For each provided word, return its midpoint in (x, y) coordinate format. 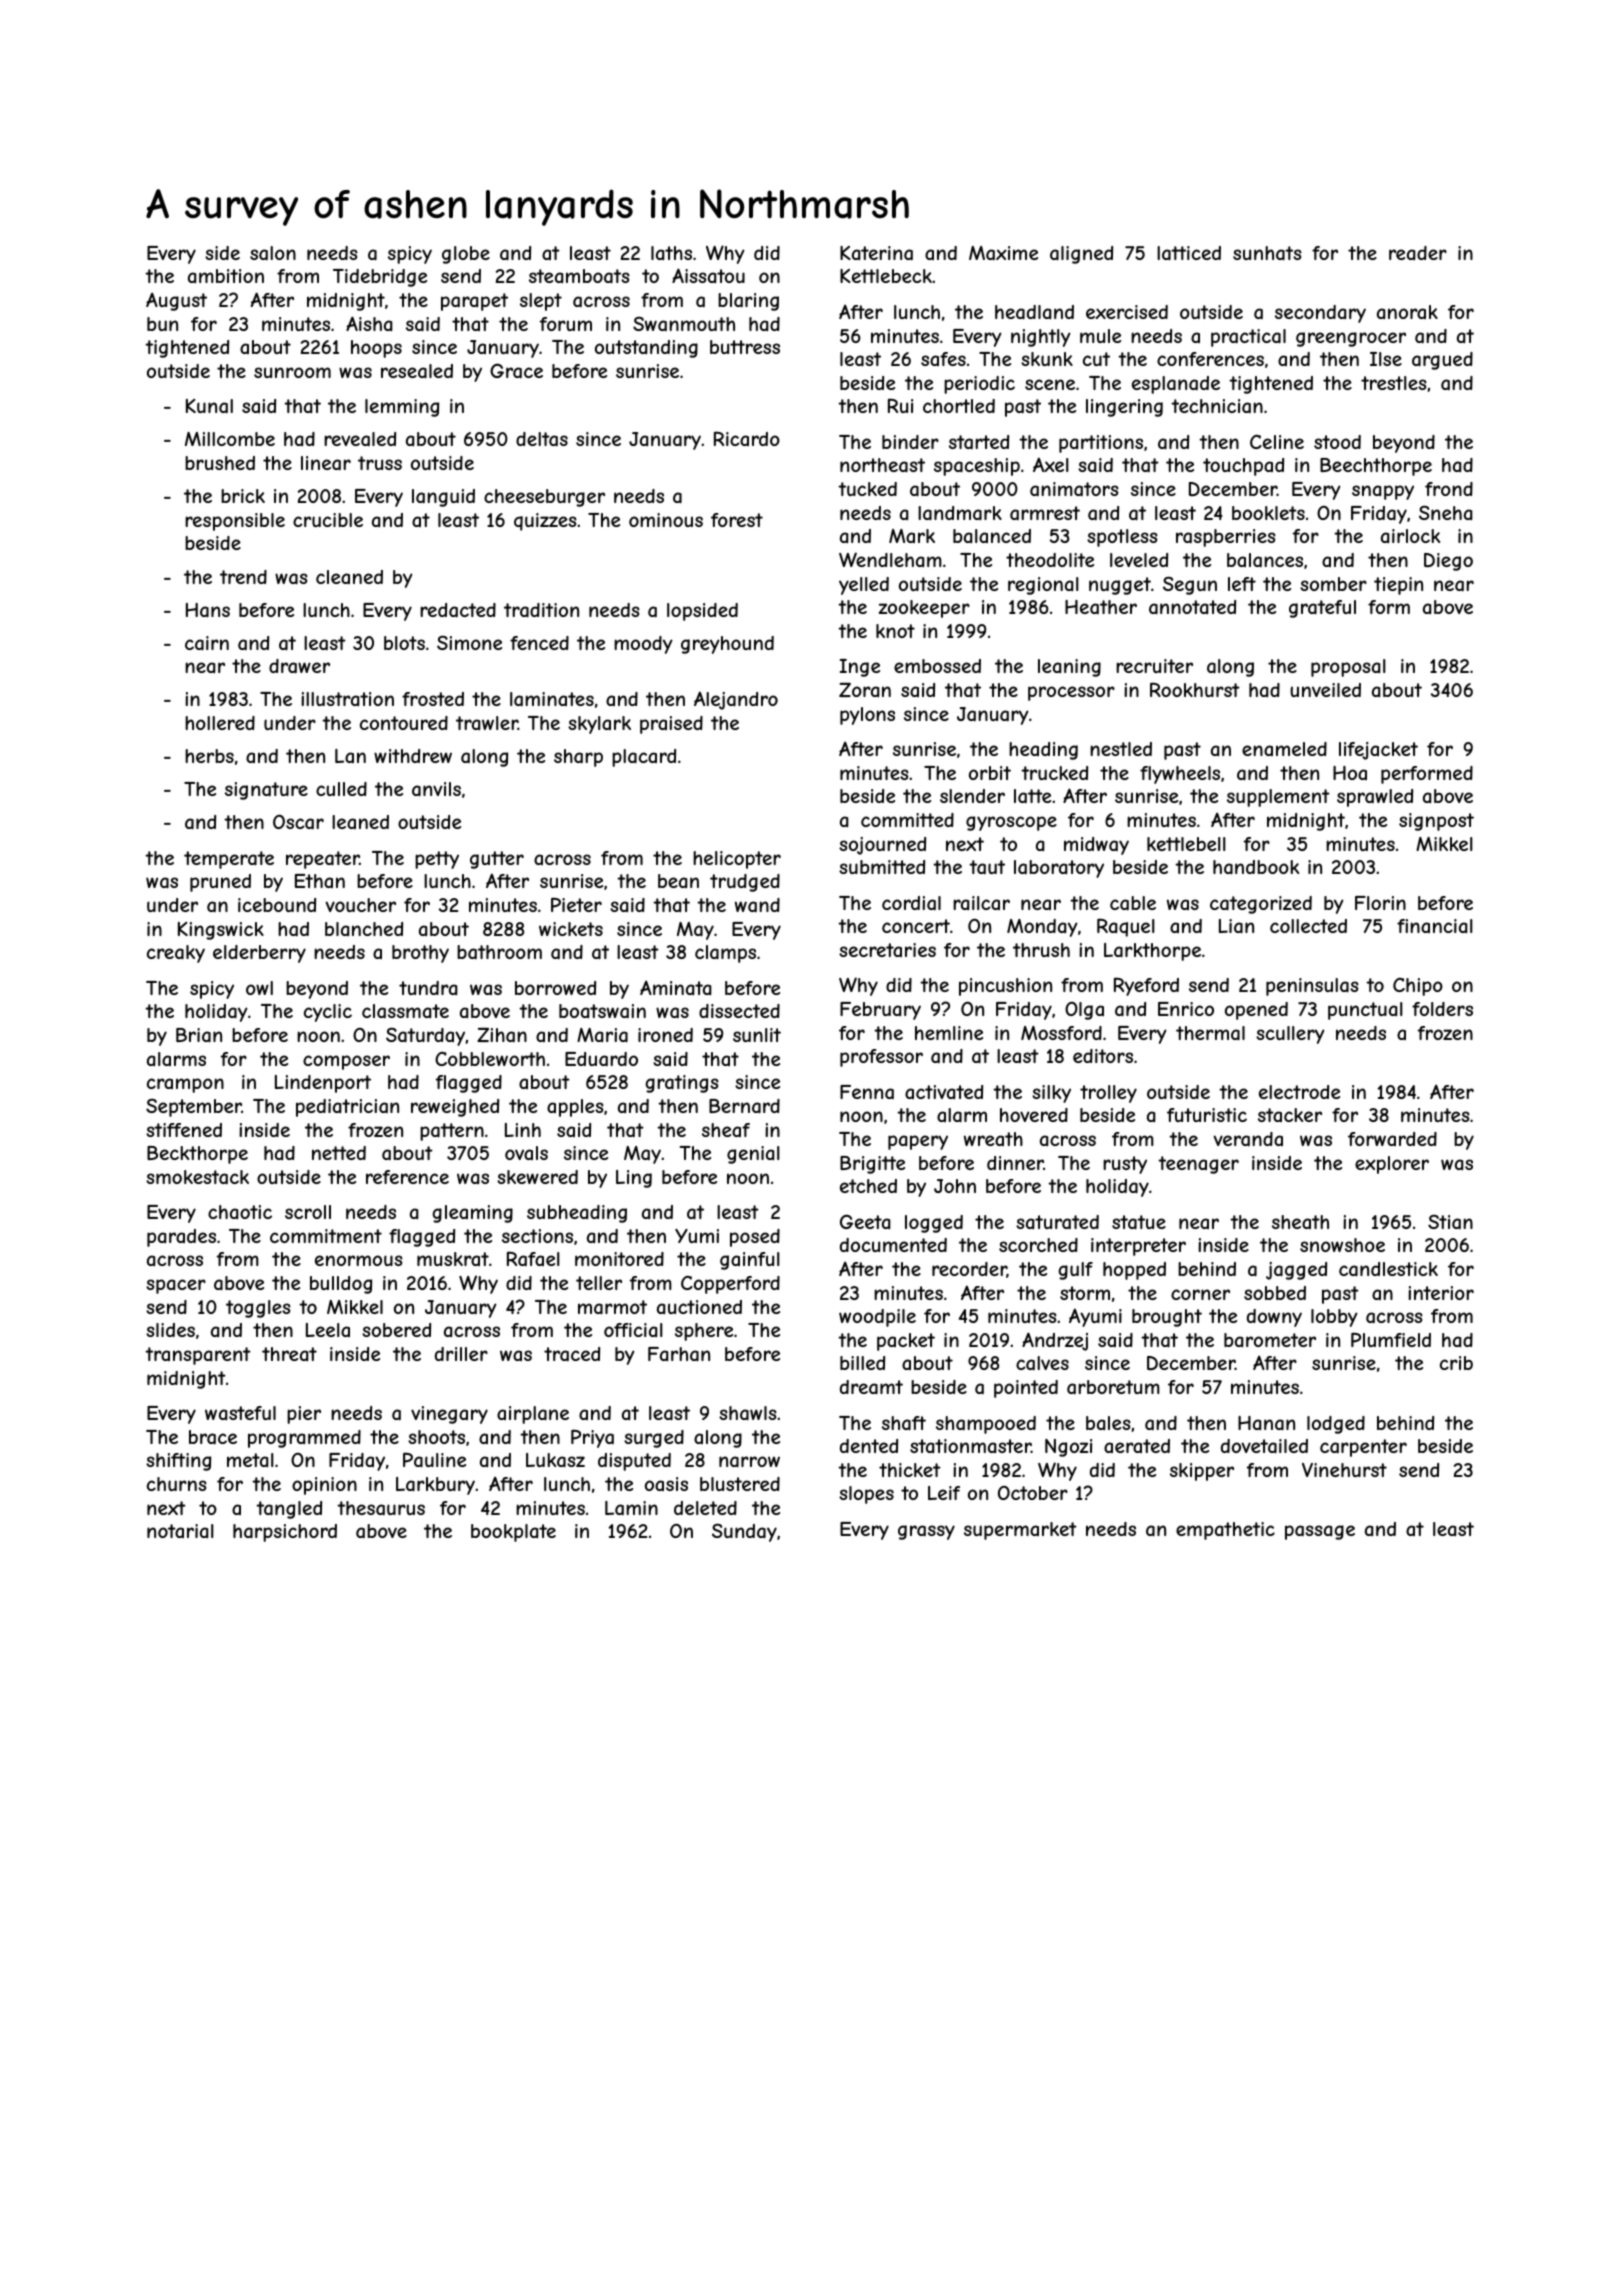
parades (181, 1238)
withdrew (413, 756)
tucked (867, 489)
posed (755, 1238)
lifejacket (1378, 751)
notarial (180, 1531)
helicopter (737, 860)
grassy (926, 1532)
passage (1320, 1532)
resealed (417, 371)
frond (1449, 489)
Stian (1450, 1222)
